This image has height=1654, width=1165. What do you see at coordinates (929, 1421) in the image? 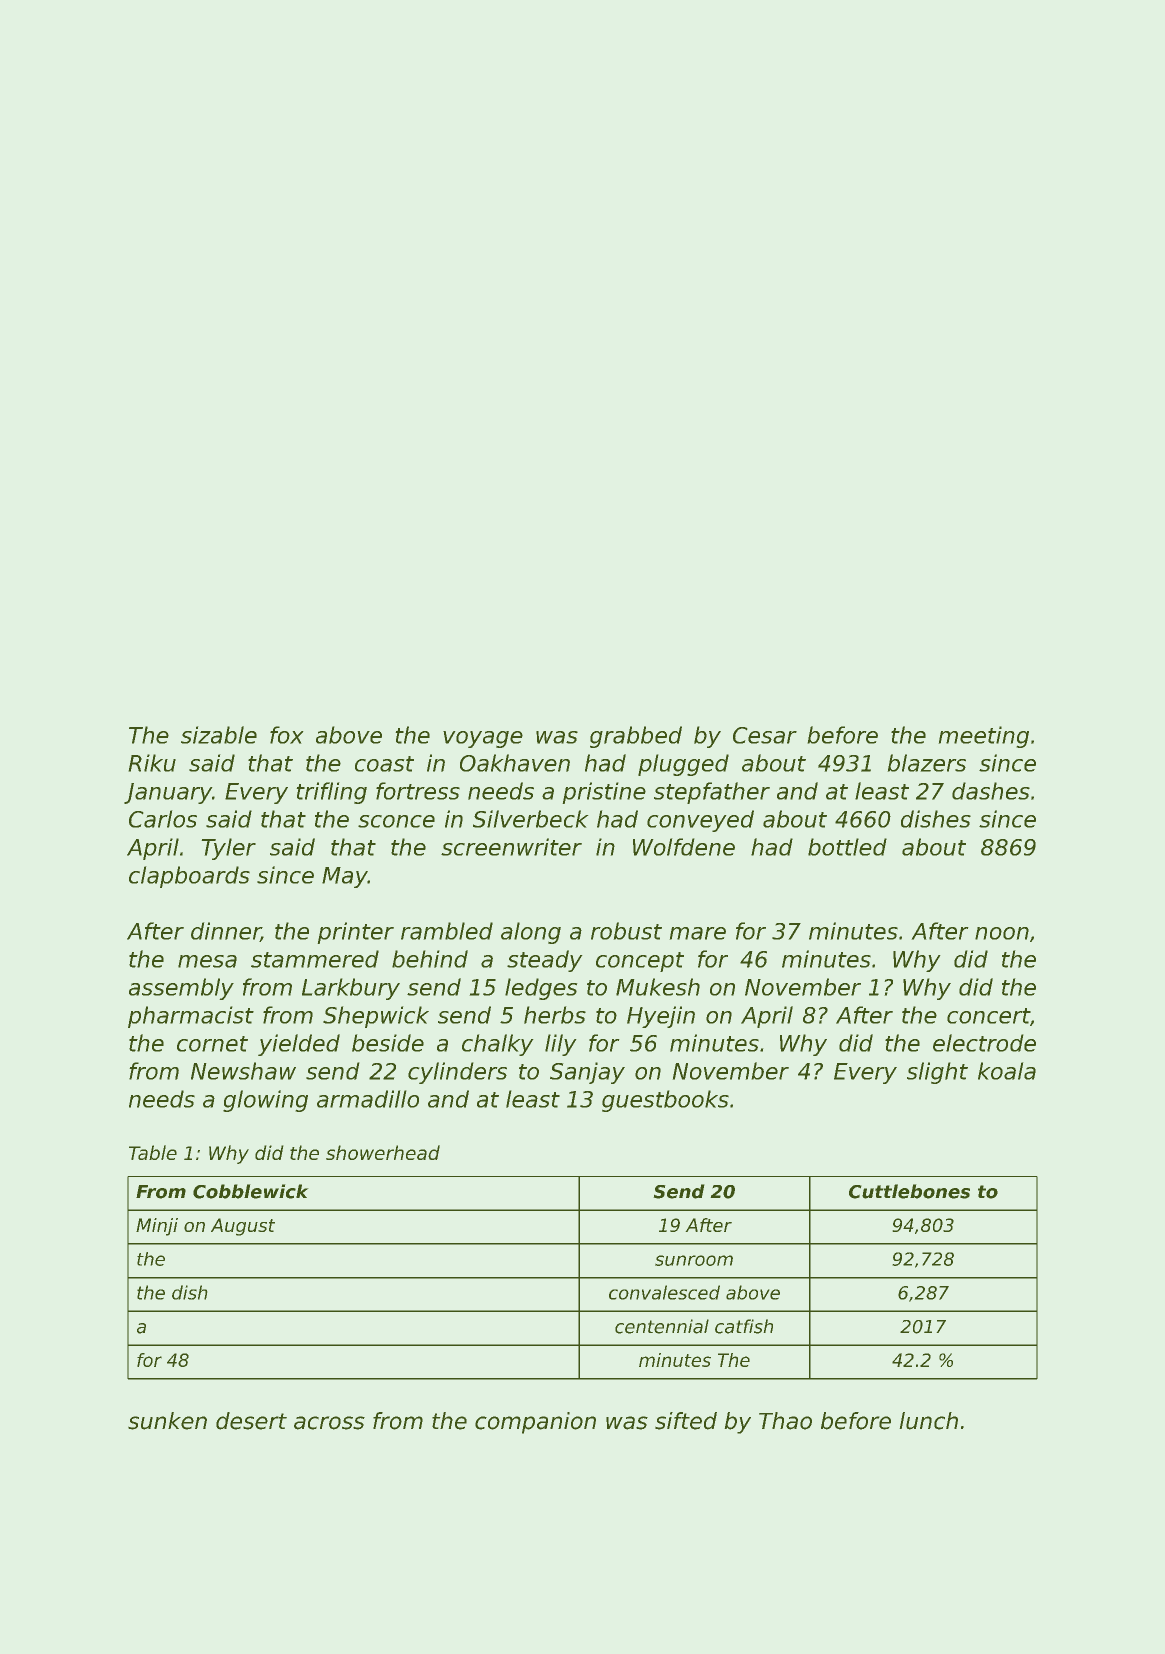
I see `lunch` at bounding box center [929, 1421].
